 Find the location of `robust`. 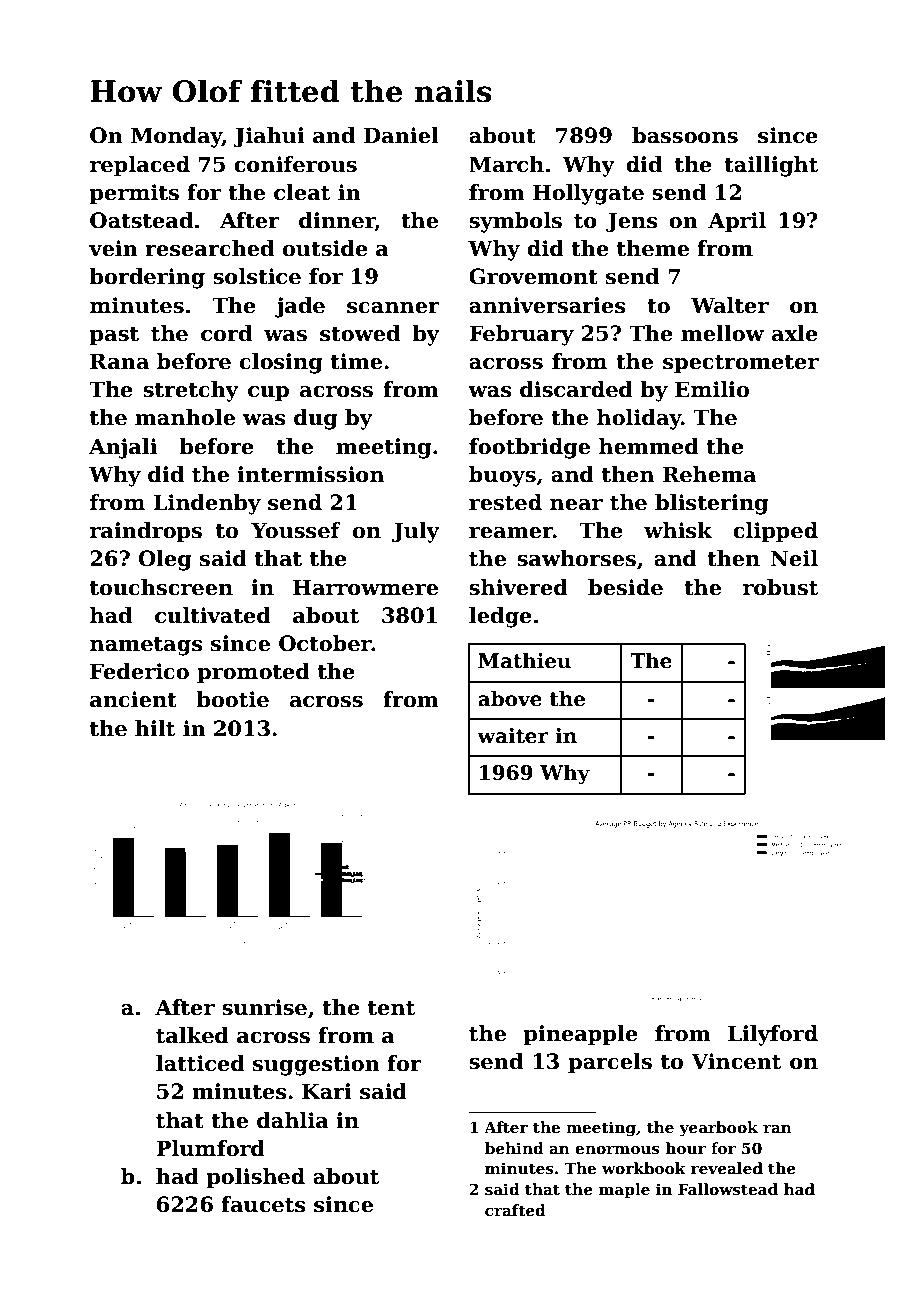

robust is located at coordinates (780, 587).
